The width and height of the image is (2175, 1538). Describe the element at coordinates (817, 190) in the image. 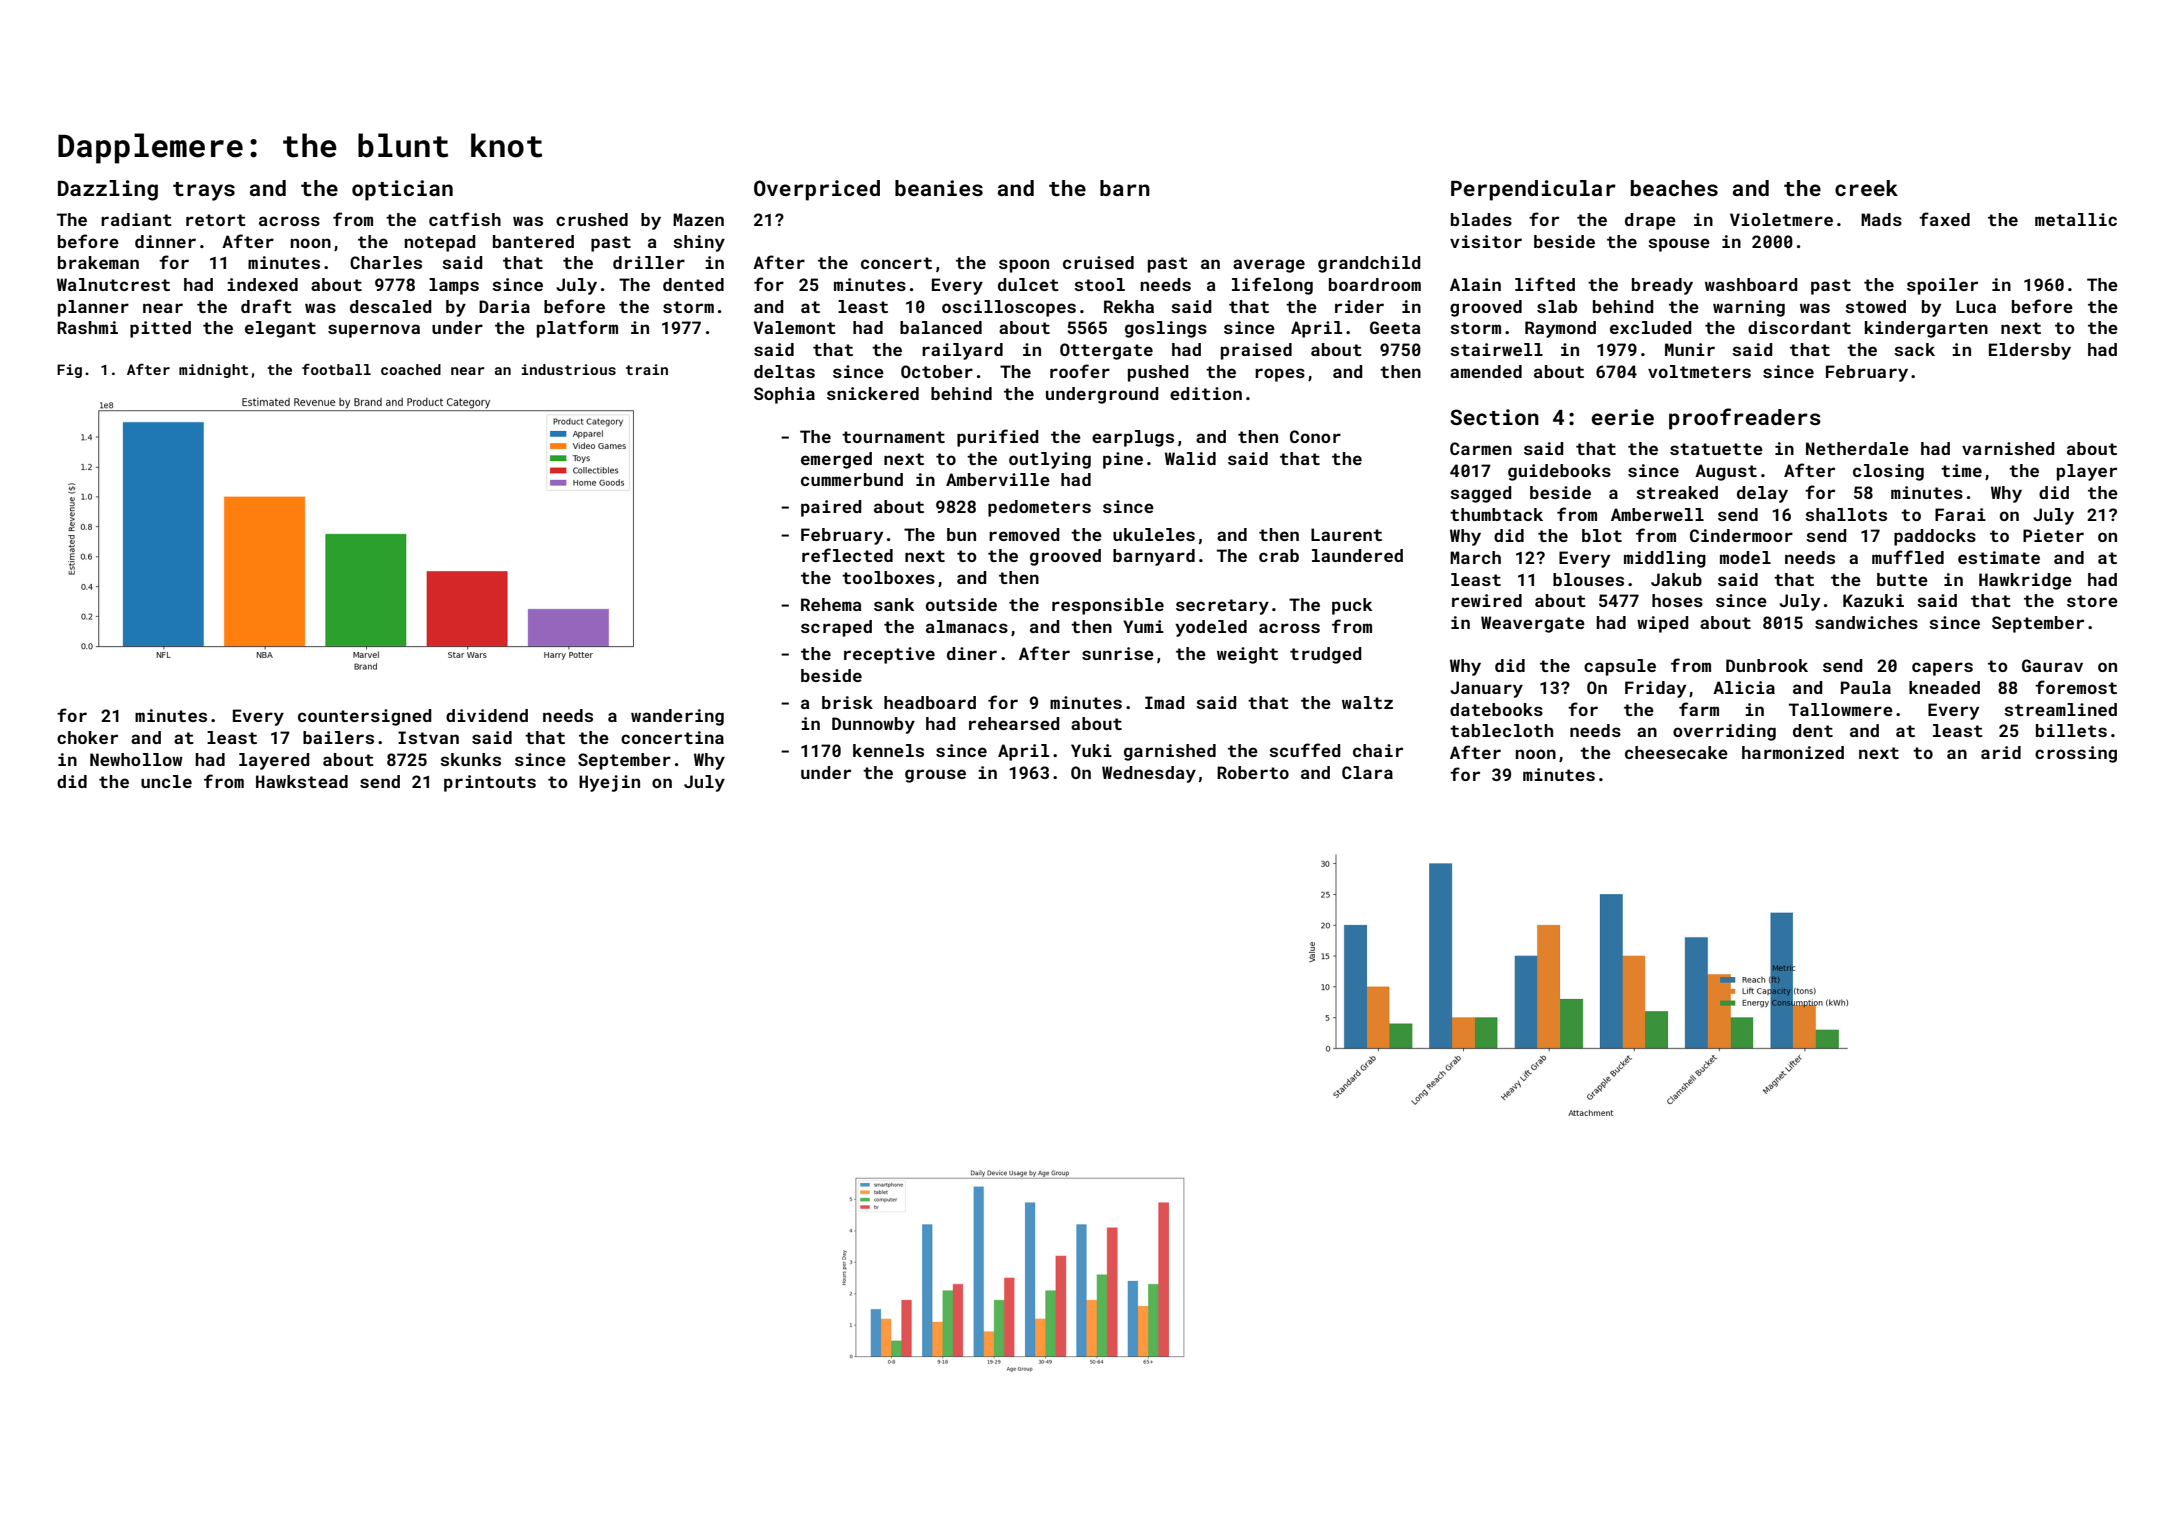

I see `Overpriced` at that location.
